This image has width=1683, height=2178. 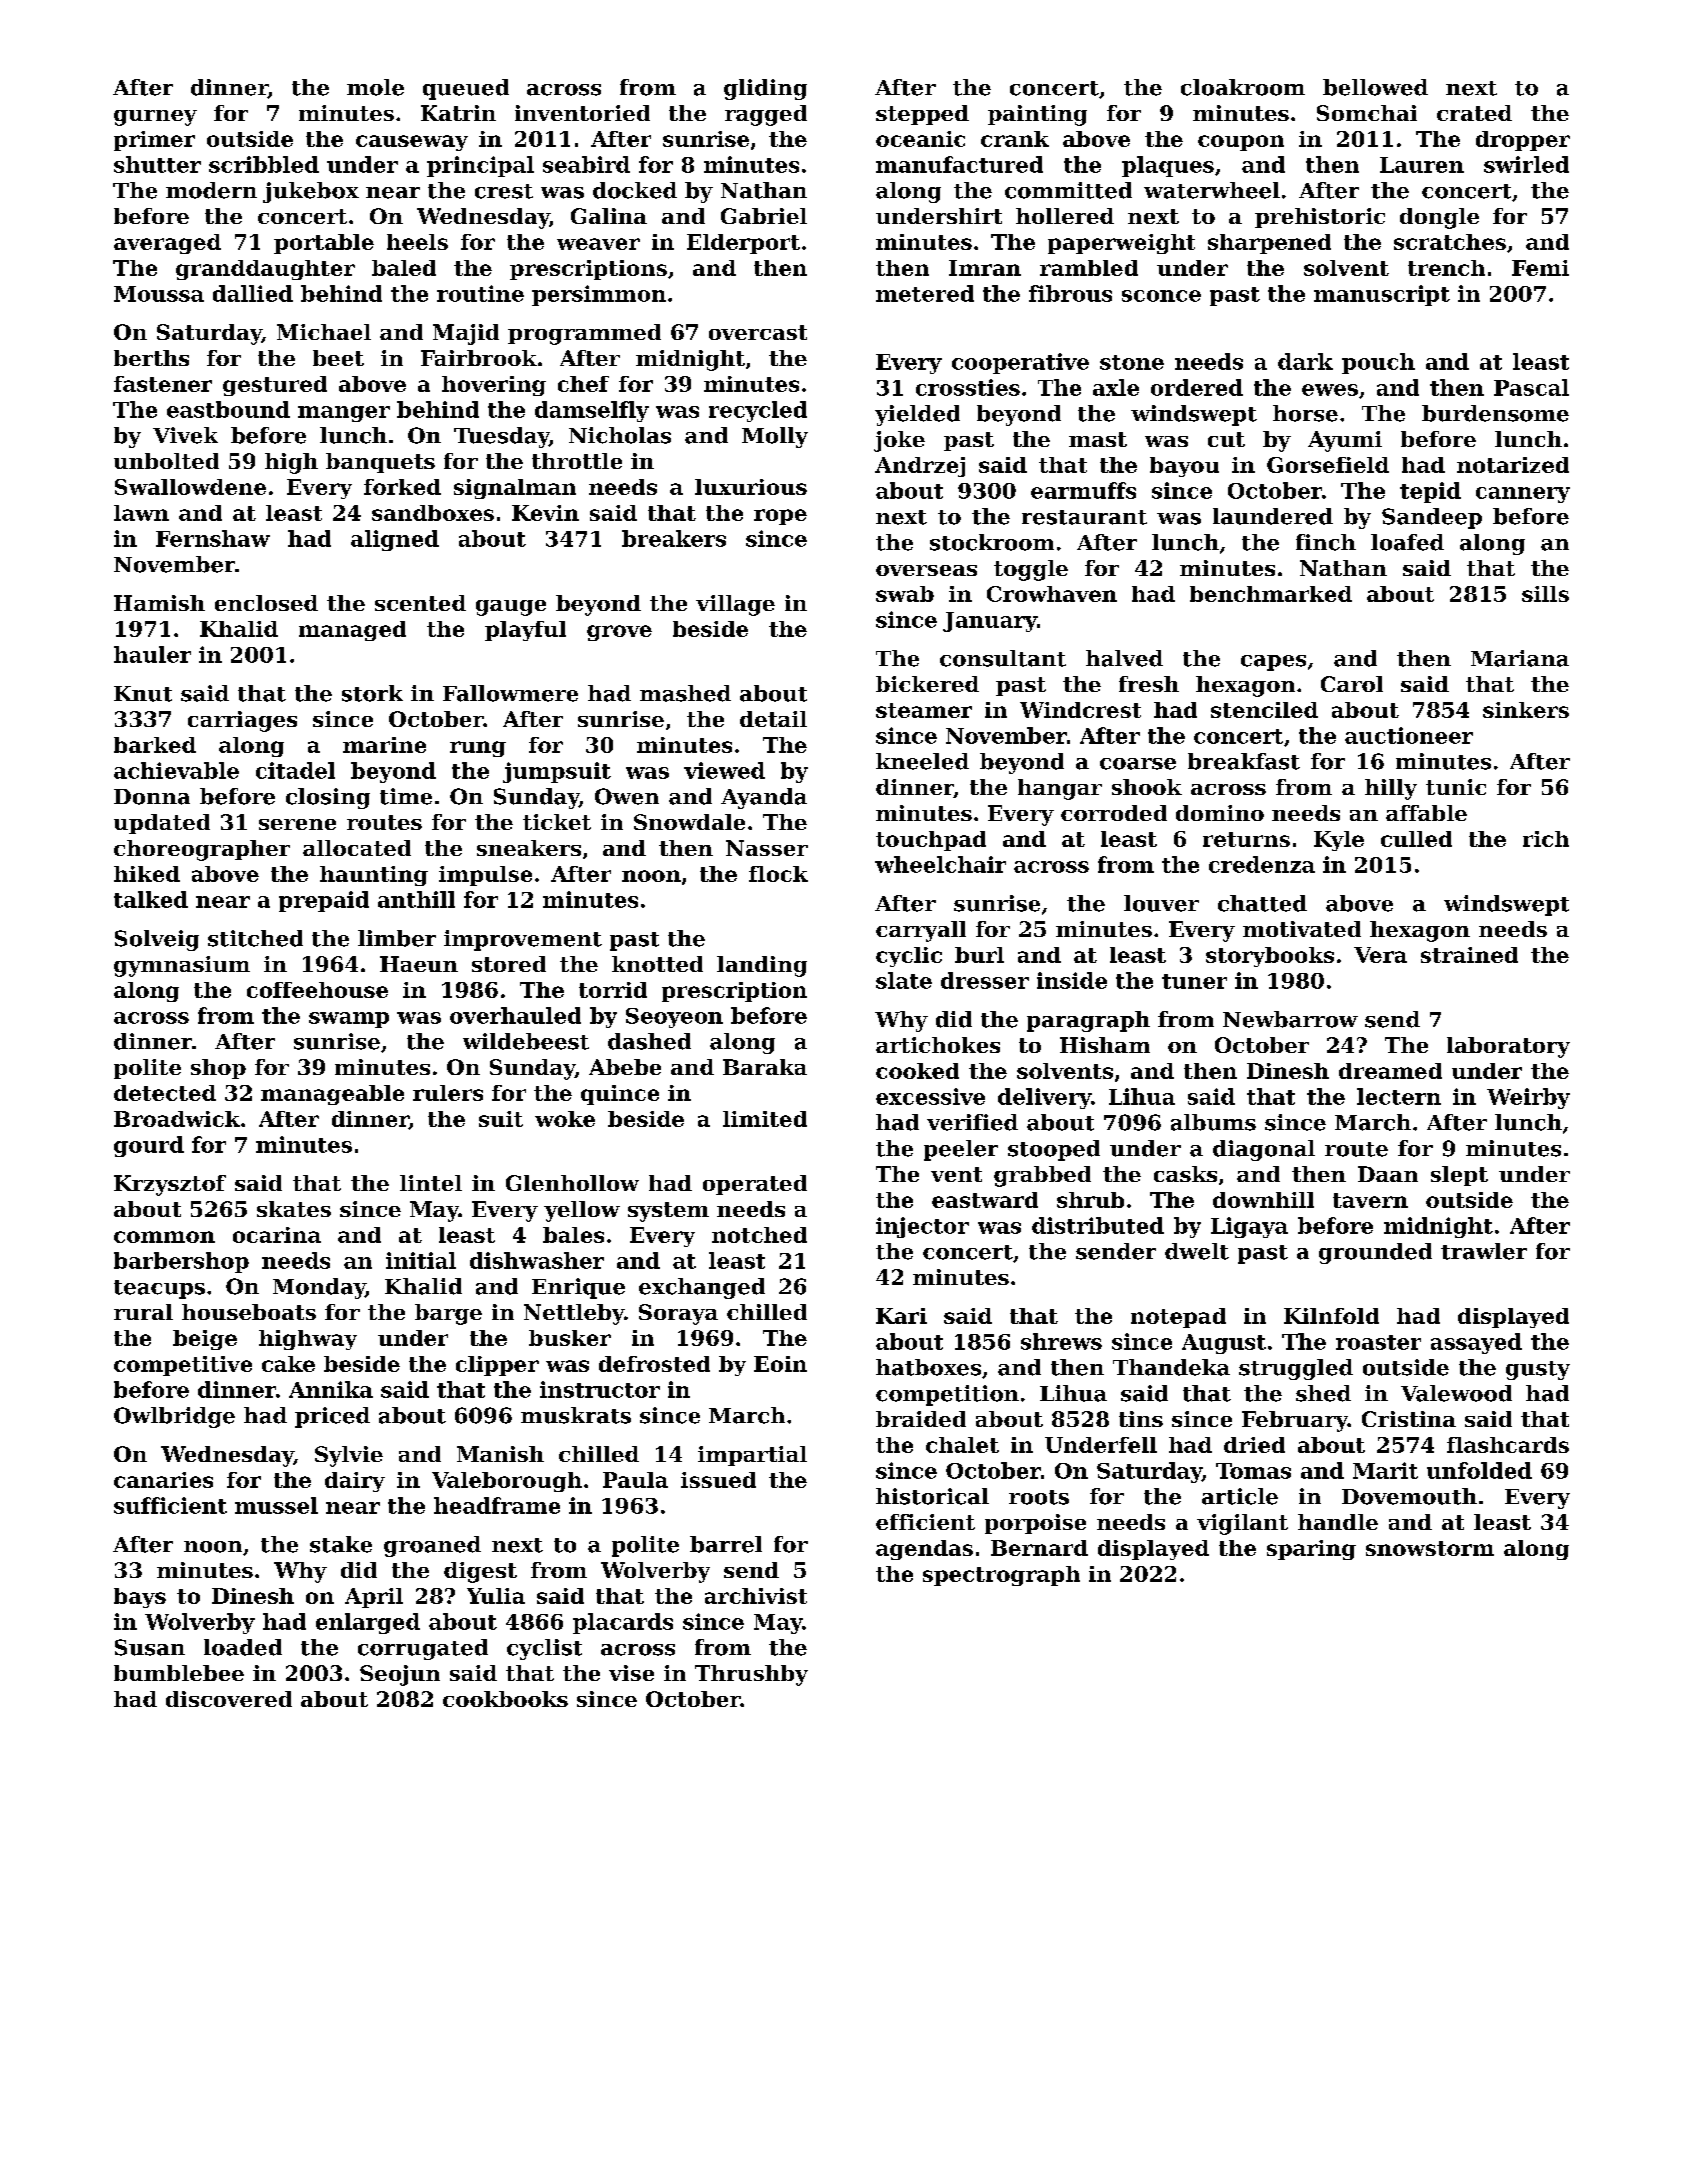 What do you see at coordinates (1044, 1098) in the image?
I see `delivery` at bounding box center [1044, 1098].
